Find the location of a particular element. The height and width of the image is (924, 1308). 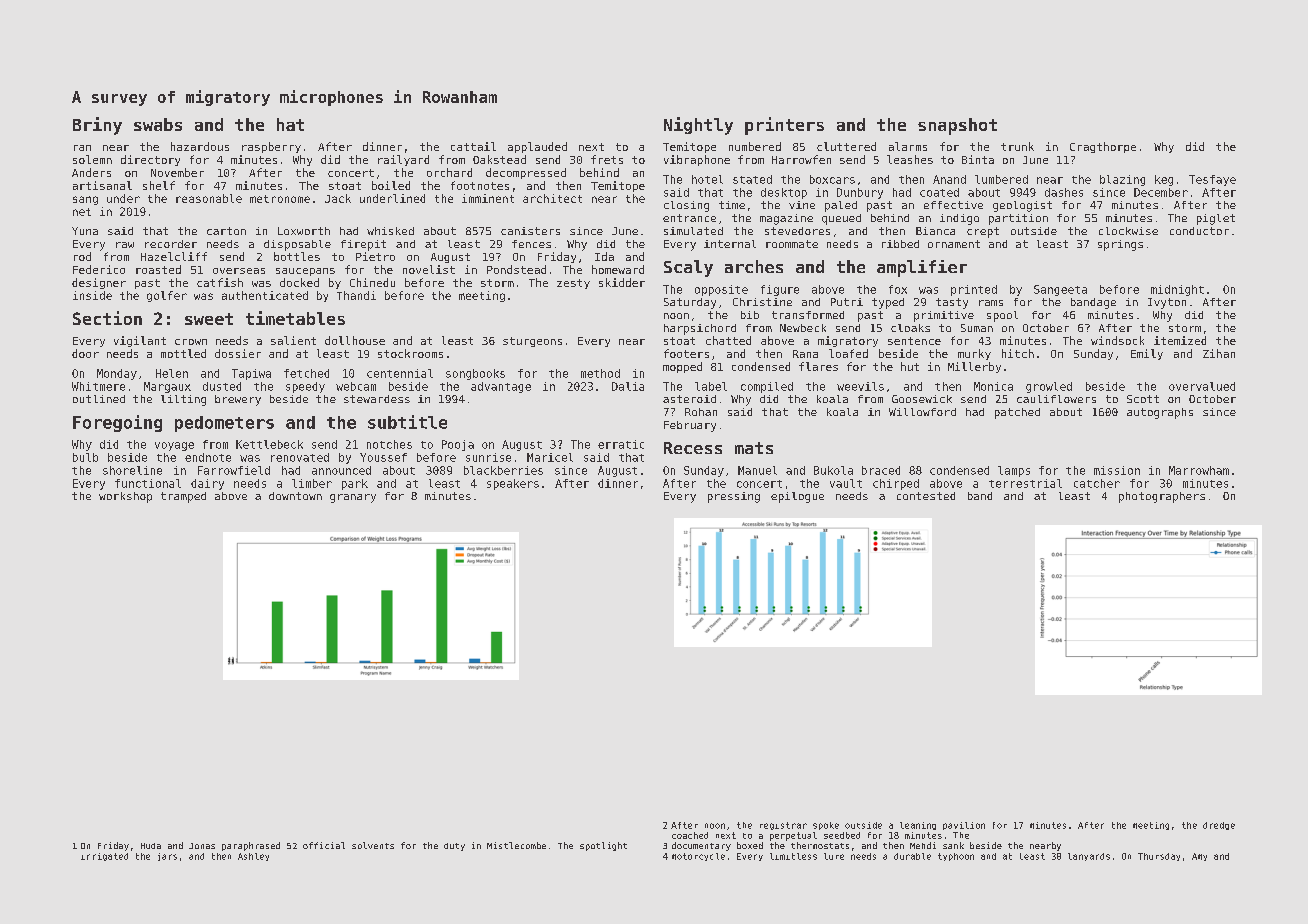

reasonable is located at coordinates (209, 198).
